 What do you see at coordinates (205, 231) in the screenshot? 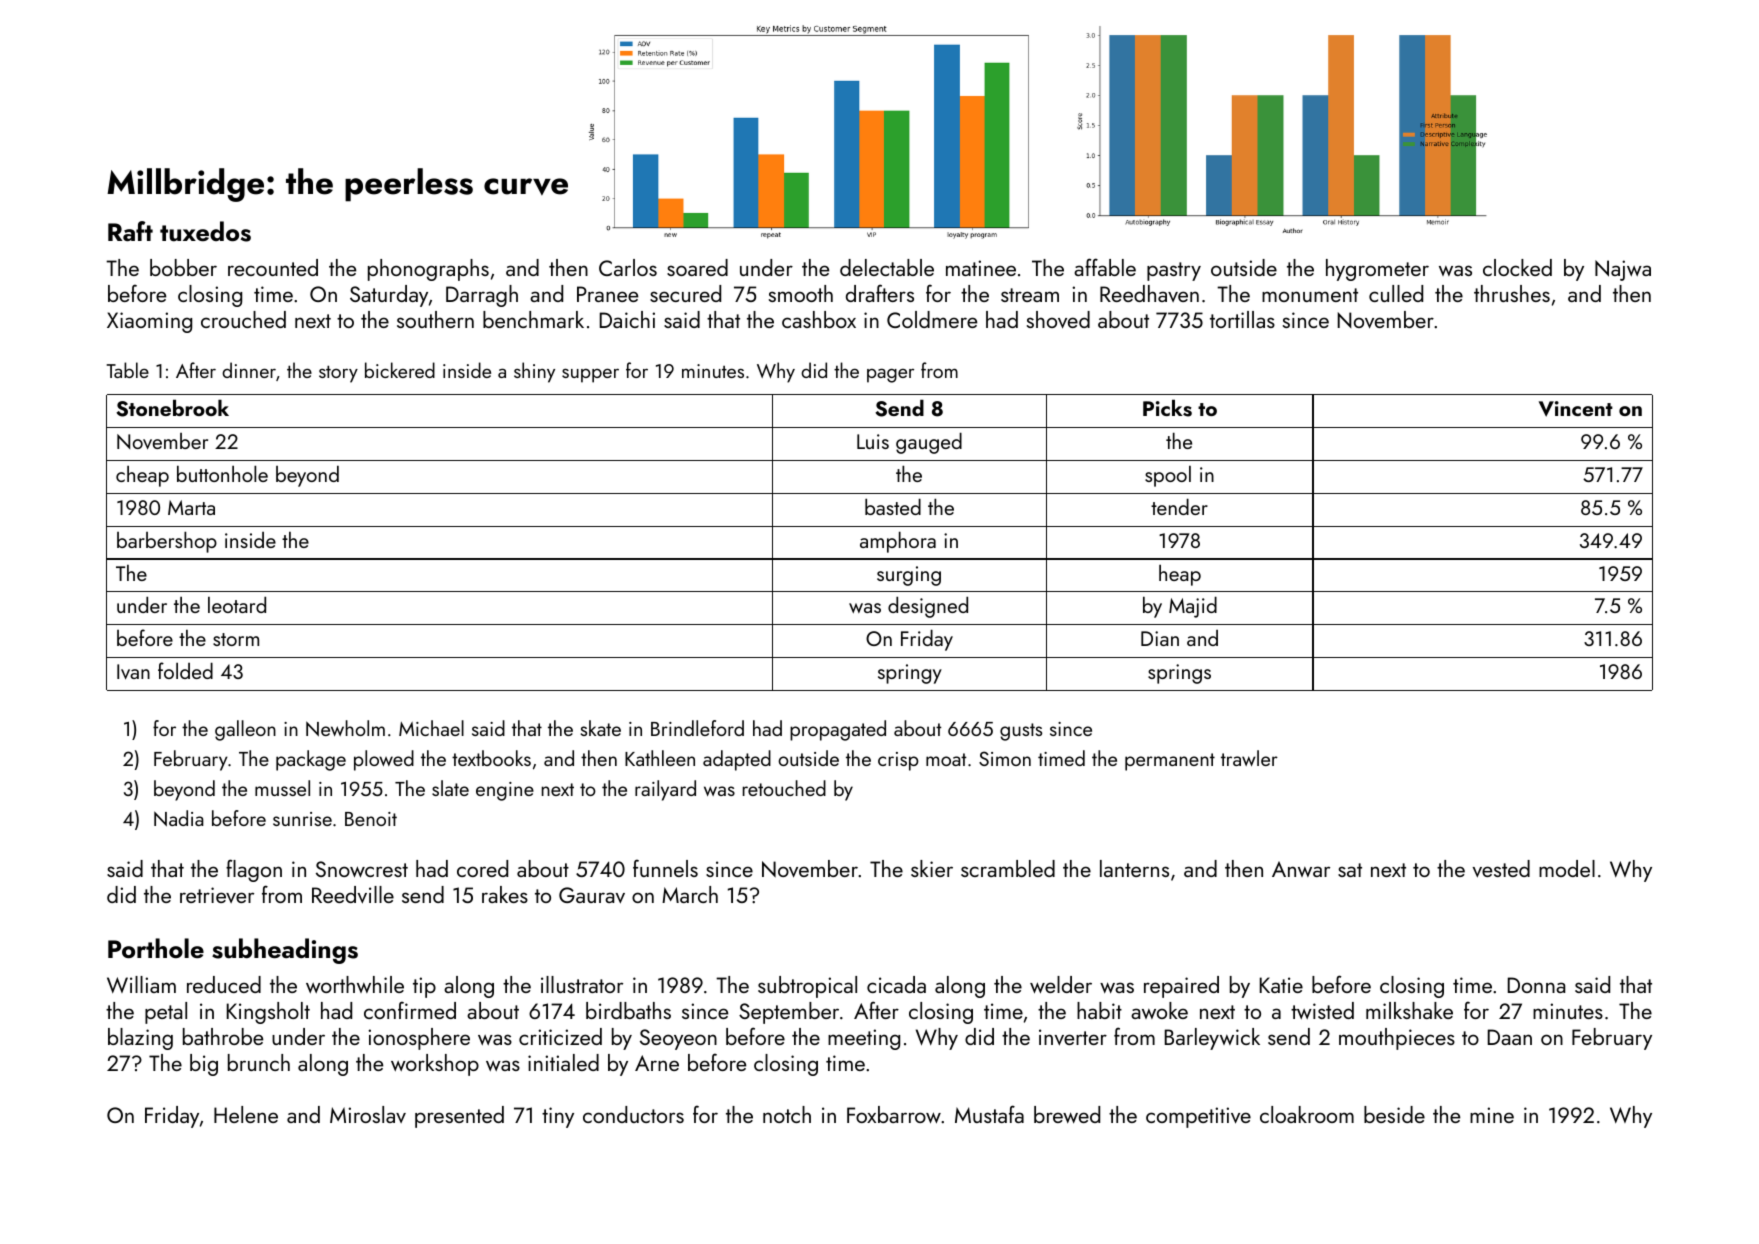
I see `tuxedos` at bounding box center [205, 231].
